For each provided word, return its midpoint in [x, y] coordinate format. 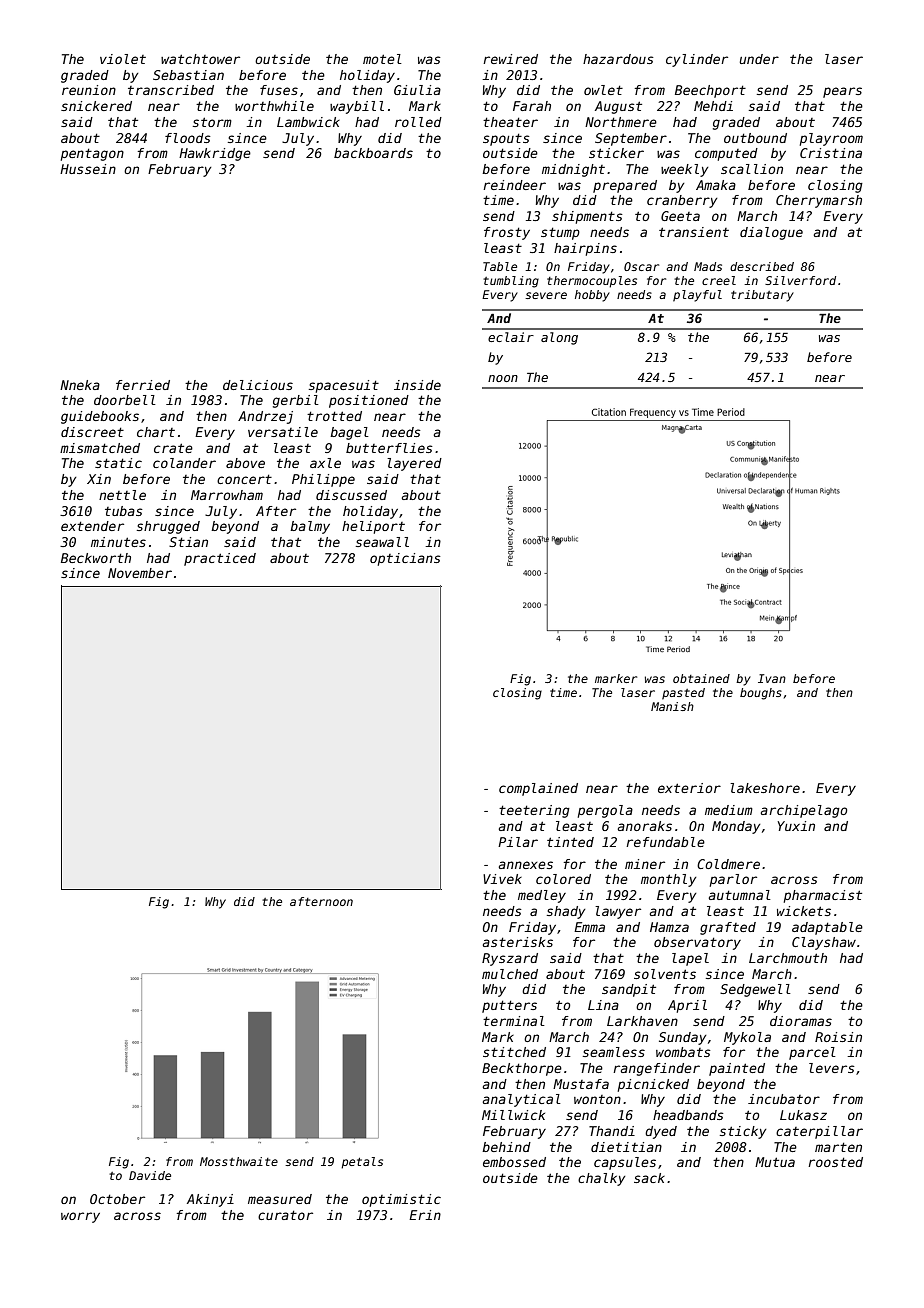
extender [92, 526]
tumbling [511, 282]
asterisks [518, 942]
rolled [418, 122]
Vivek [502, 879]
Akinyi [210, 1200]
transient [694, 232]
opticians [405, 559]
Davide [150, 1175]
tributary [762, 296]
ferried [143, 385]
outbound [755, 138]
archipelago [804, 811]
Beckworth [96, 558]
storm [212, 122]
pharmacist [823, 896]
